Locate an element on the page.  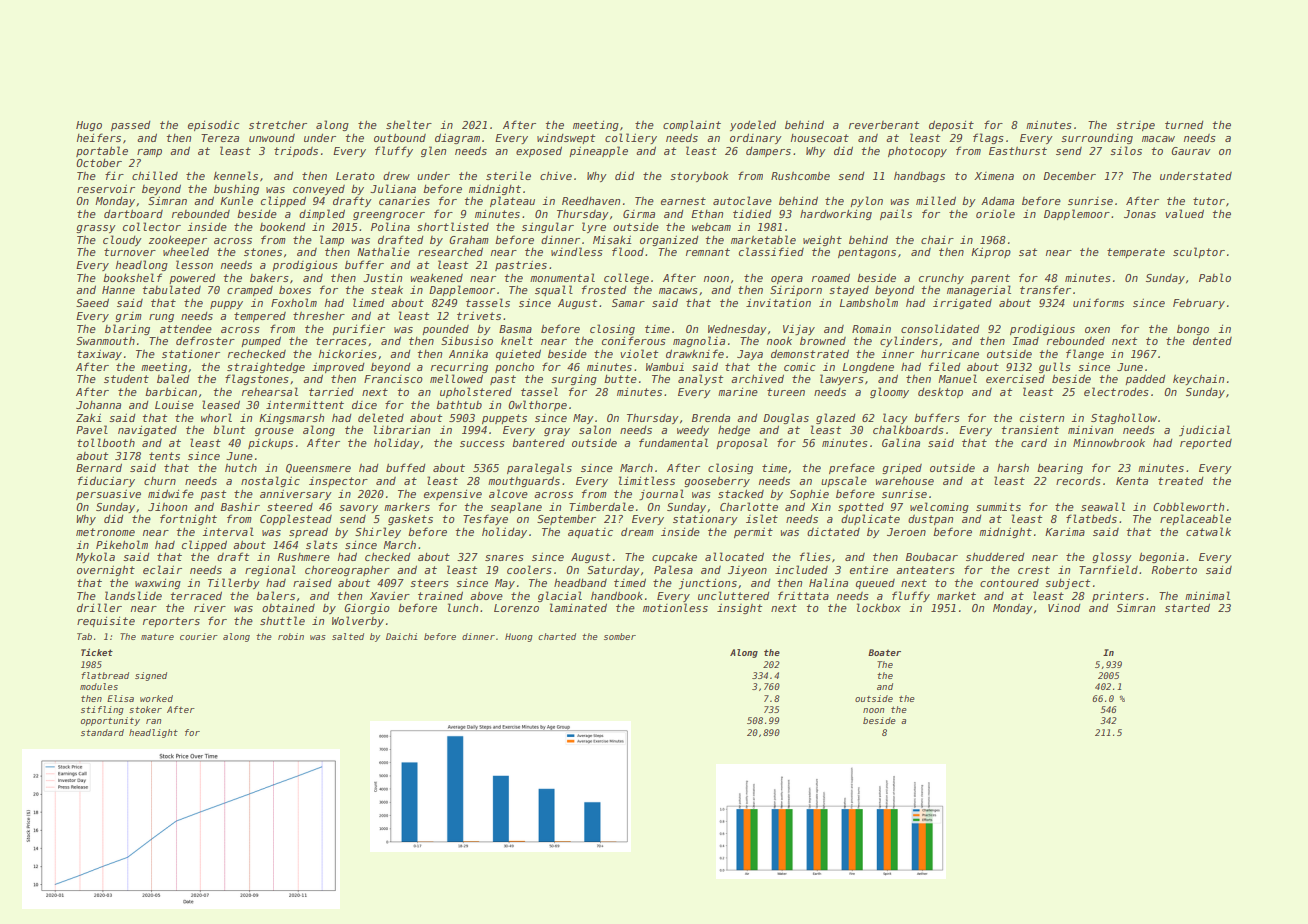
Juliana is located at coordinates (393, 188).
